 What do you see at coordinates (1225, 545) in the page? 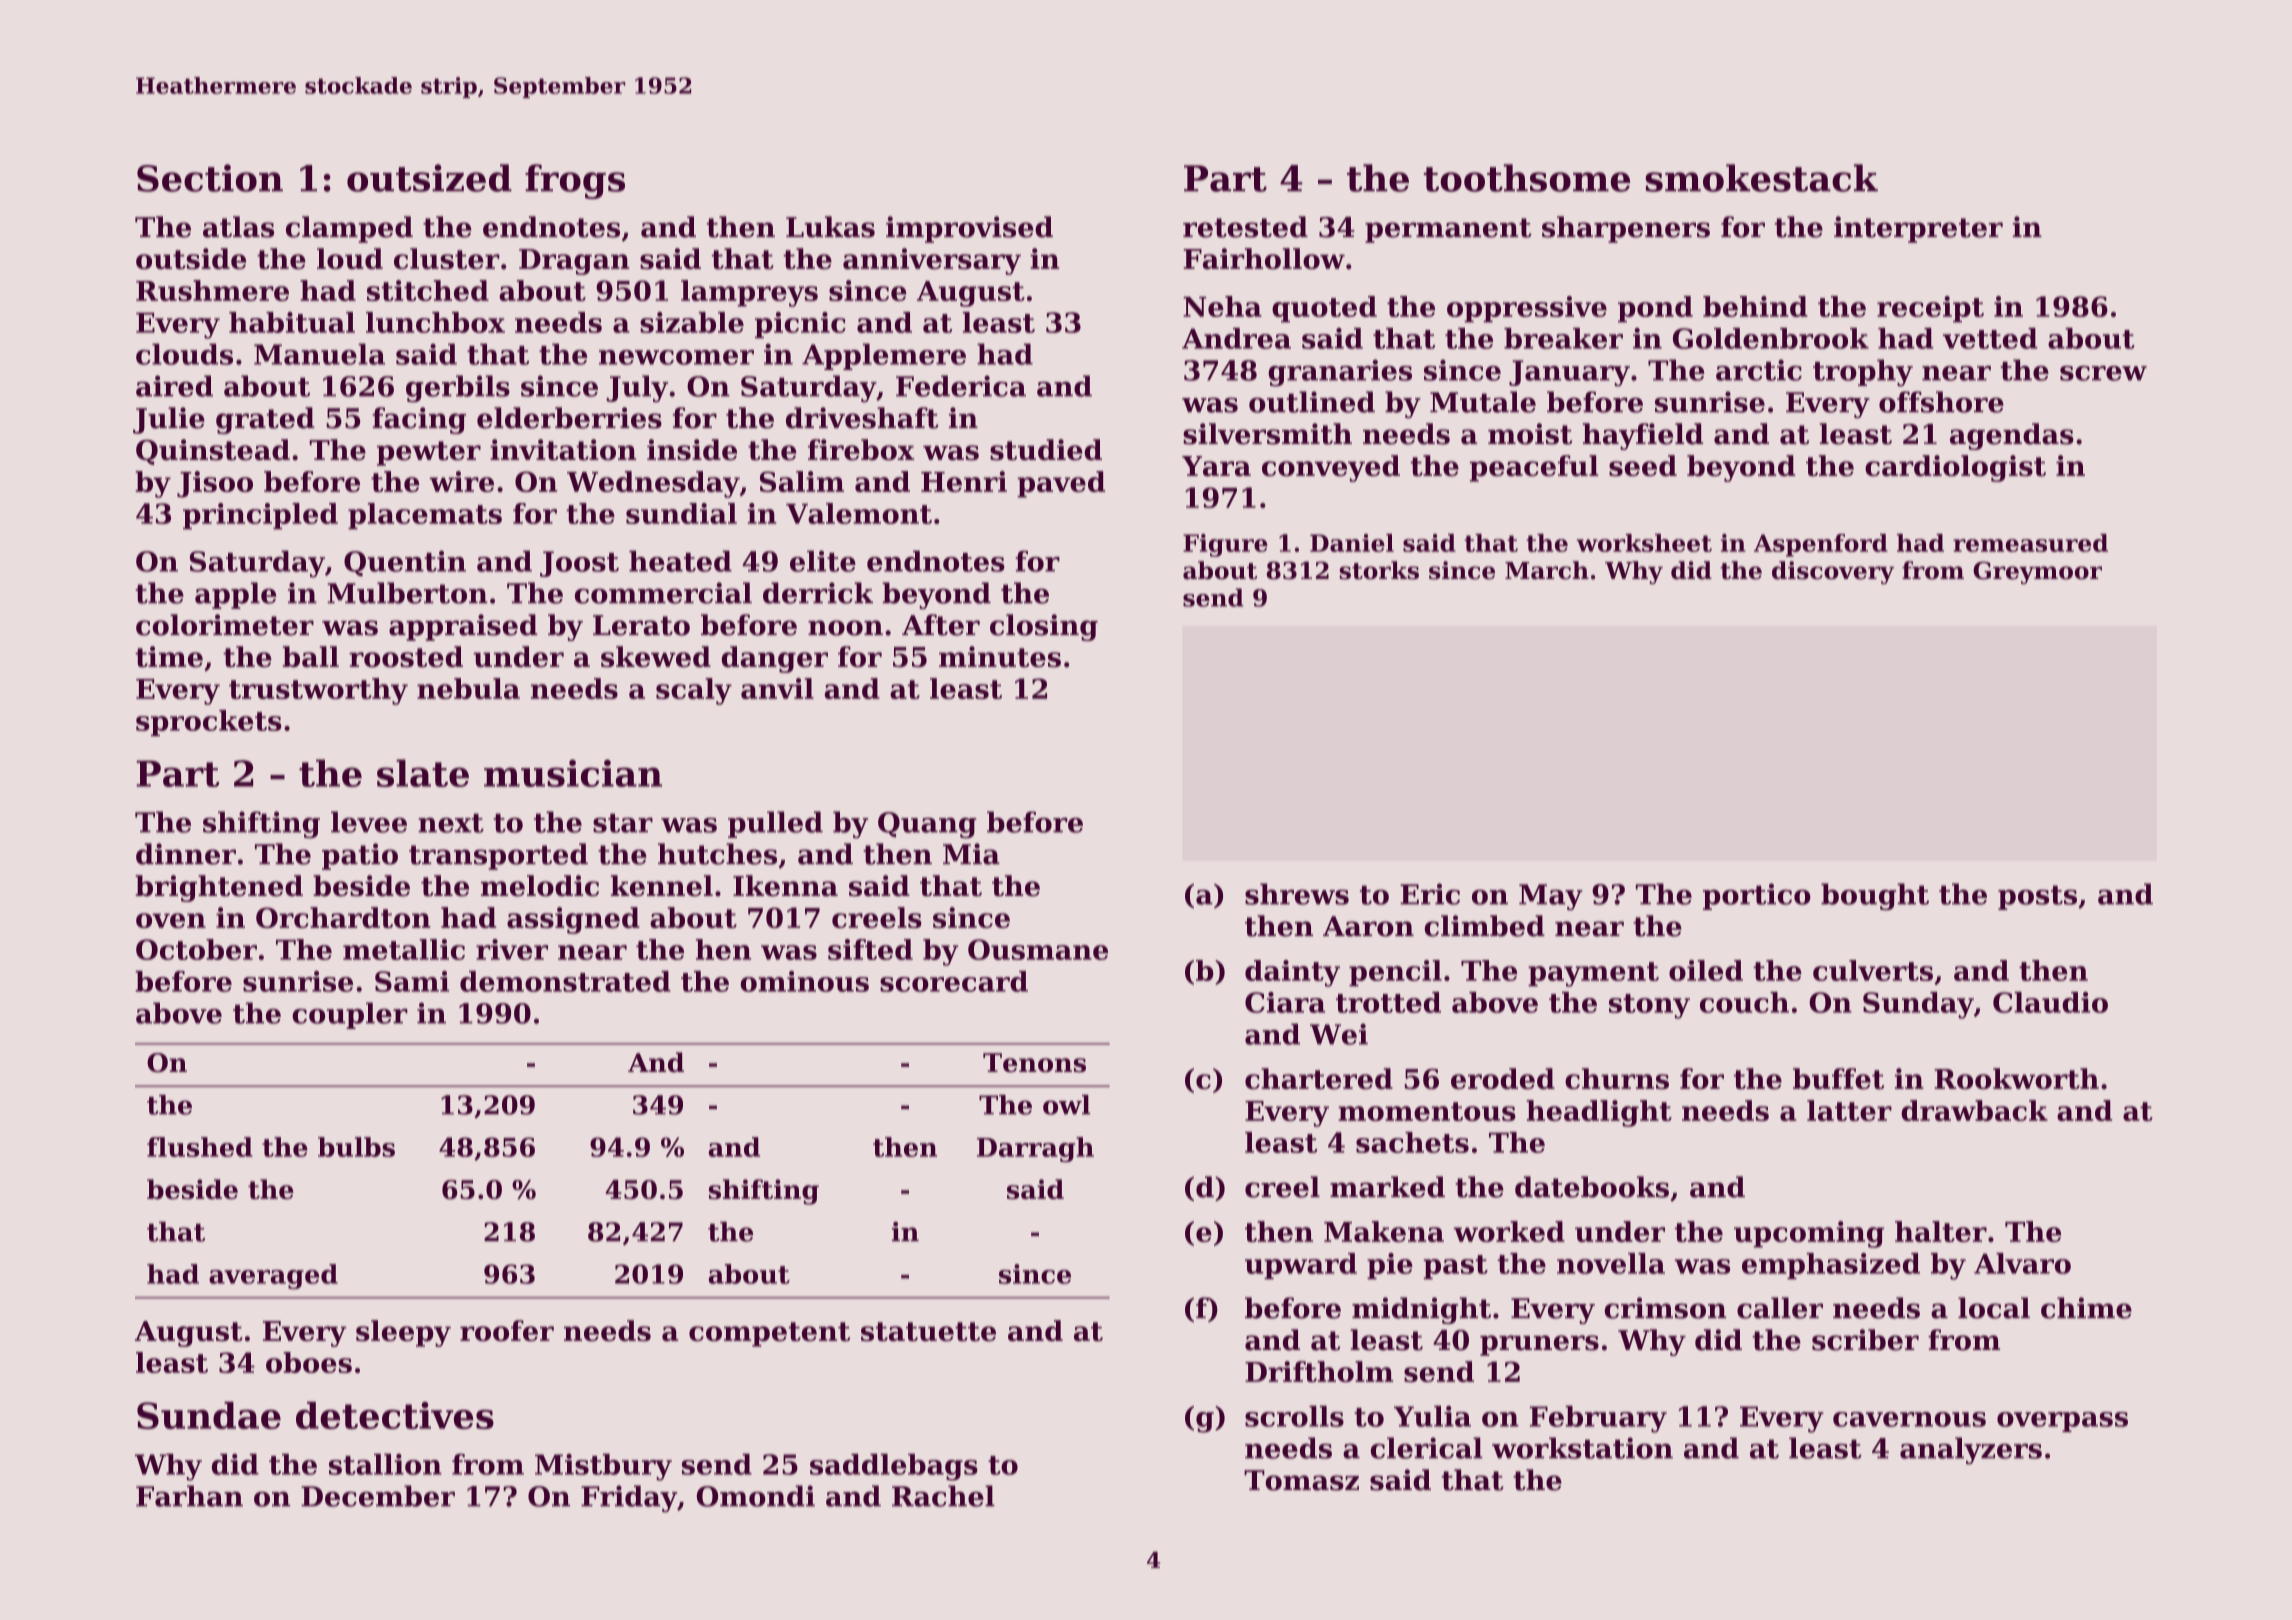
I see `Figure` at bounding box center [1225, 545].
